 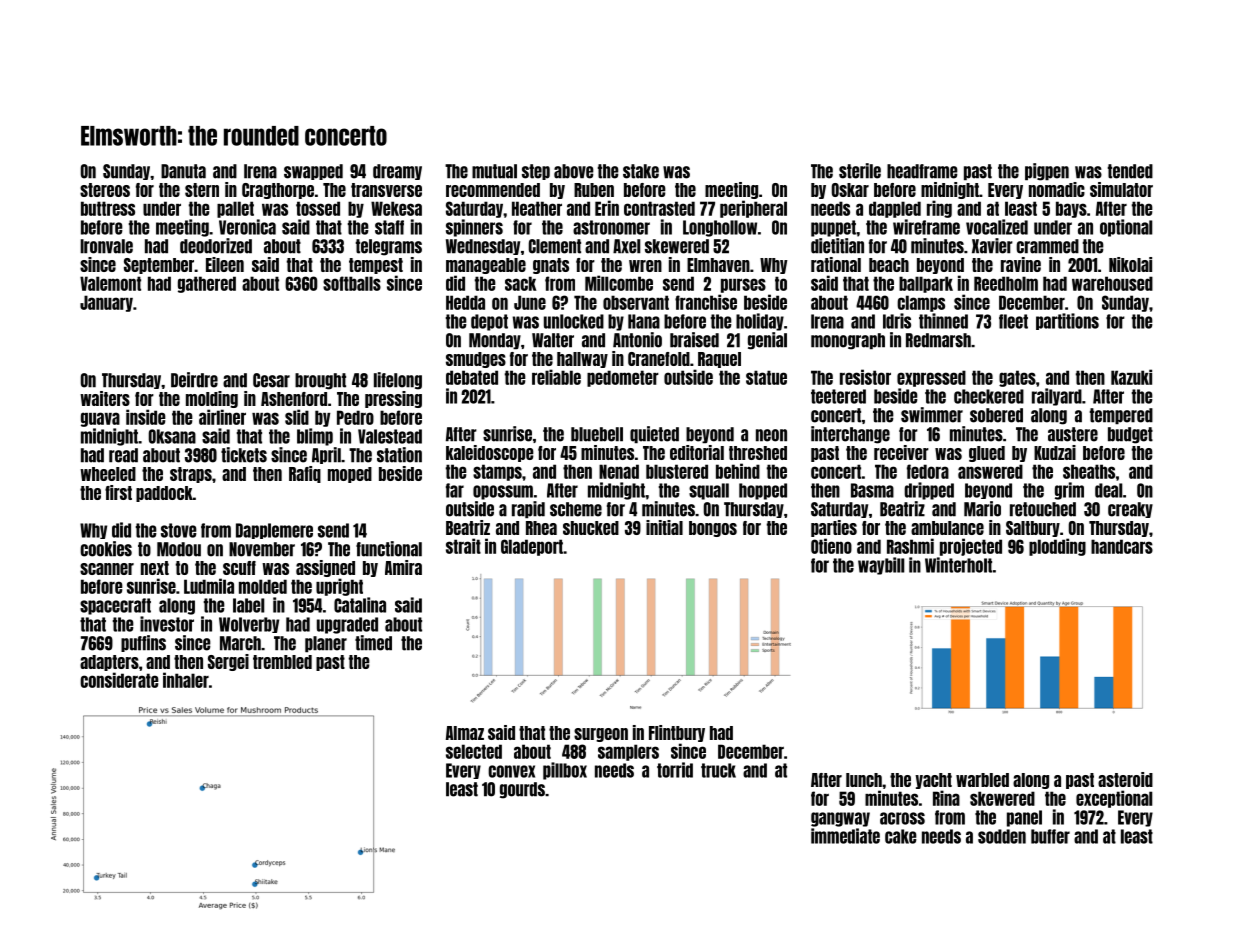 What do you see at coordinates (522, 790) in the screenshot?
I see `gourds` at bounding box center [522, 790].
